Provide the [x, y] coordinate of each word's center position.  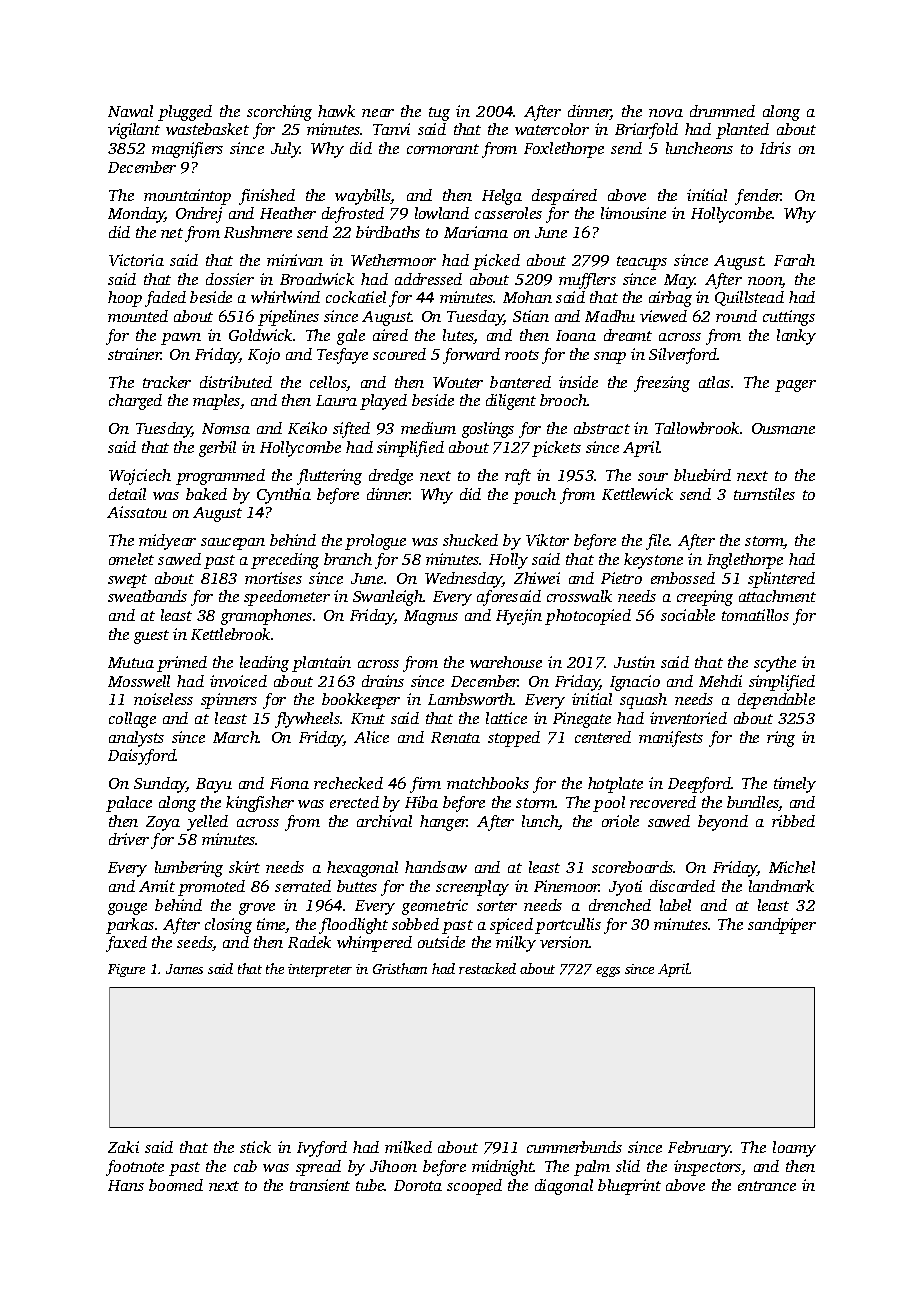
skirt [244, 867]
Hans [126, 1185]
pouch [534, 496]
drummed [722, 111]
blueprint [629, 1187]
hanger [443, 823]
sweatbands [147, 596]
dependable [776, 701]
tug [439, 114]
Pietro [621, 578]
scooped [474, 1187]
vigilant [134, 131]
